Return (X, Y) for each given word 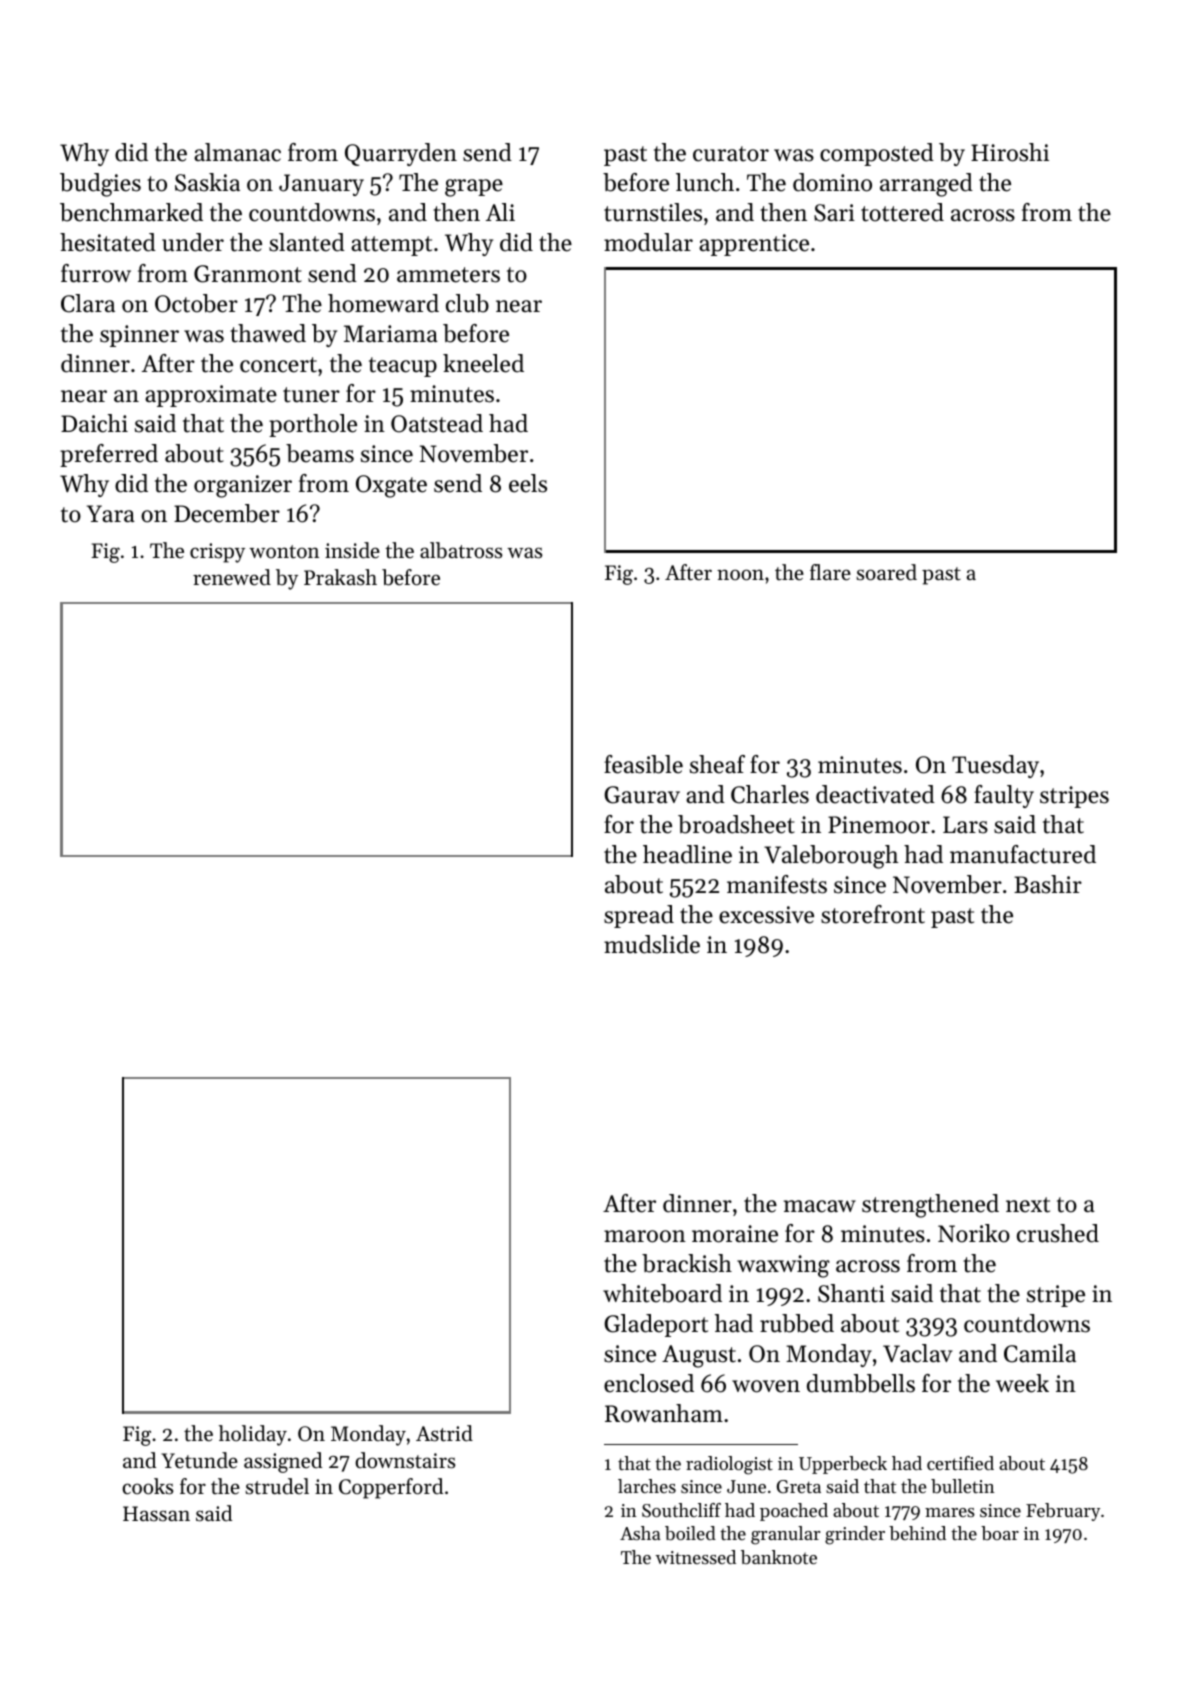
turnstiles (653, 212)
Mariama (391, 333)
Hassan (156, 1513)
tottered (902, 212)
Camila (1040, 1353)
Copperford (391, 1488)
